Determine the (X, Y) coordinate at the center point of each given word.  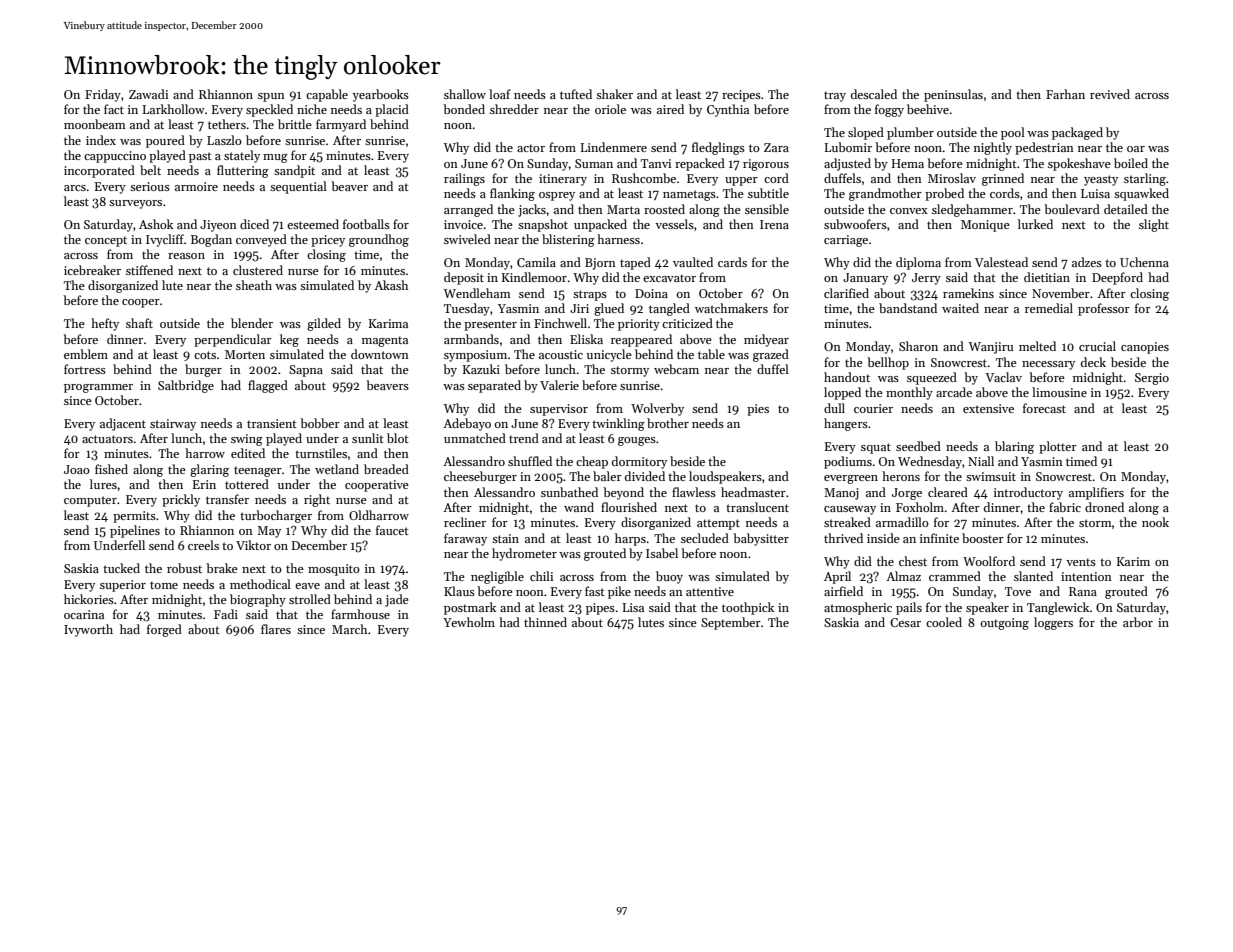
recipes (741, 96)
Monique (985, 226)
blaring (1014, 447)
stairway (173, 425)
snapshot (543, 225)
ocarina (84, 614)
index (101, 140)
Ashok (156, 224)
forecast (1044, 408)
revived (1110, 94)
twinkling (618, 424)
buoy (669, 577)
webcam (676, 369)
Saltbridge (186, 386)
